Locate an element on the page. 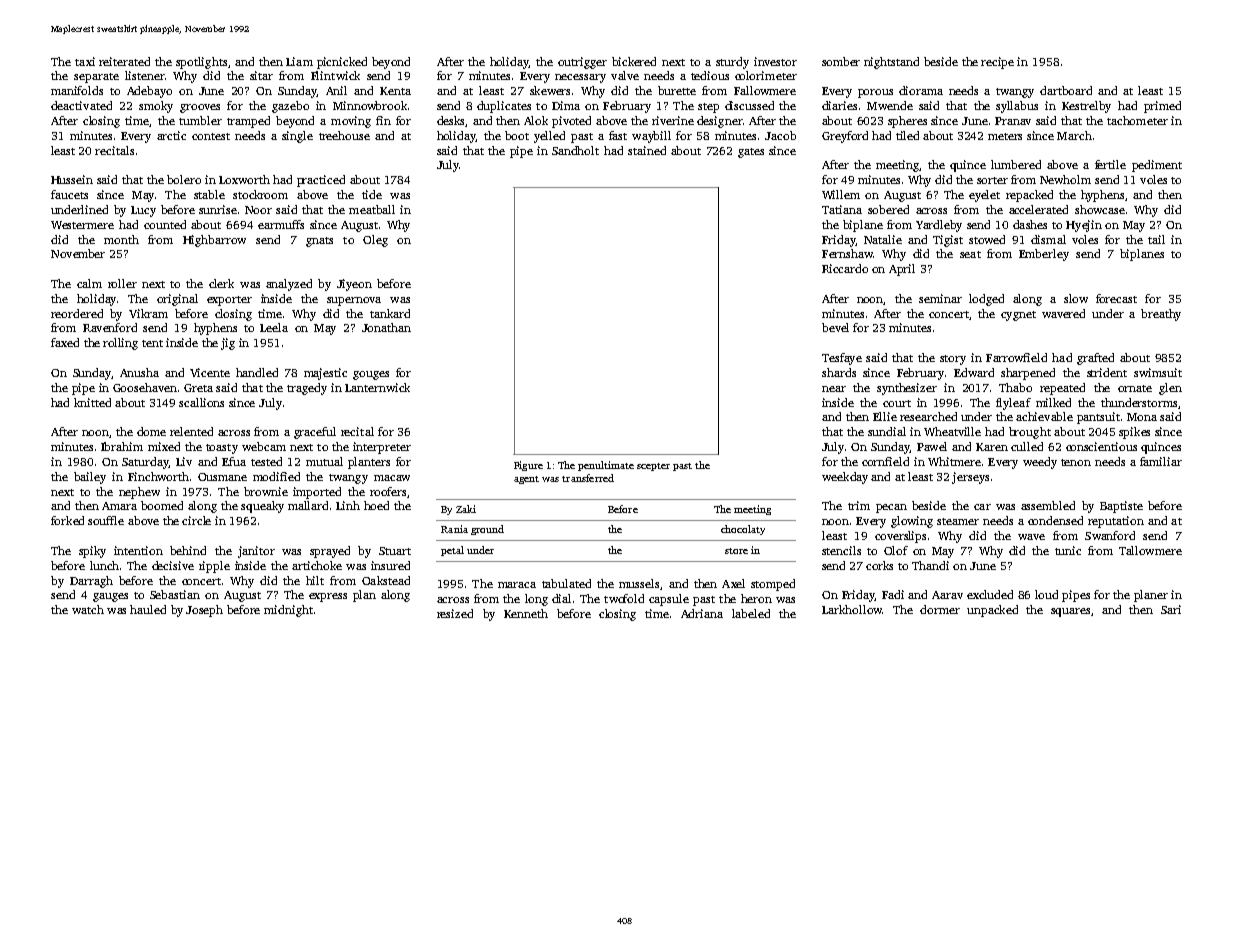 This page has width=1233, height=952. hilt is located at coordinates (315, 580).
